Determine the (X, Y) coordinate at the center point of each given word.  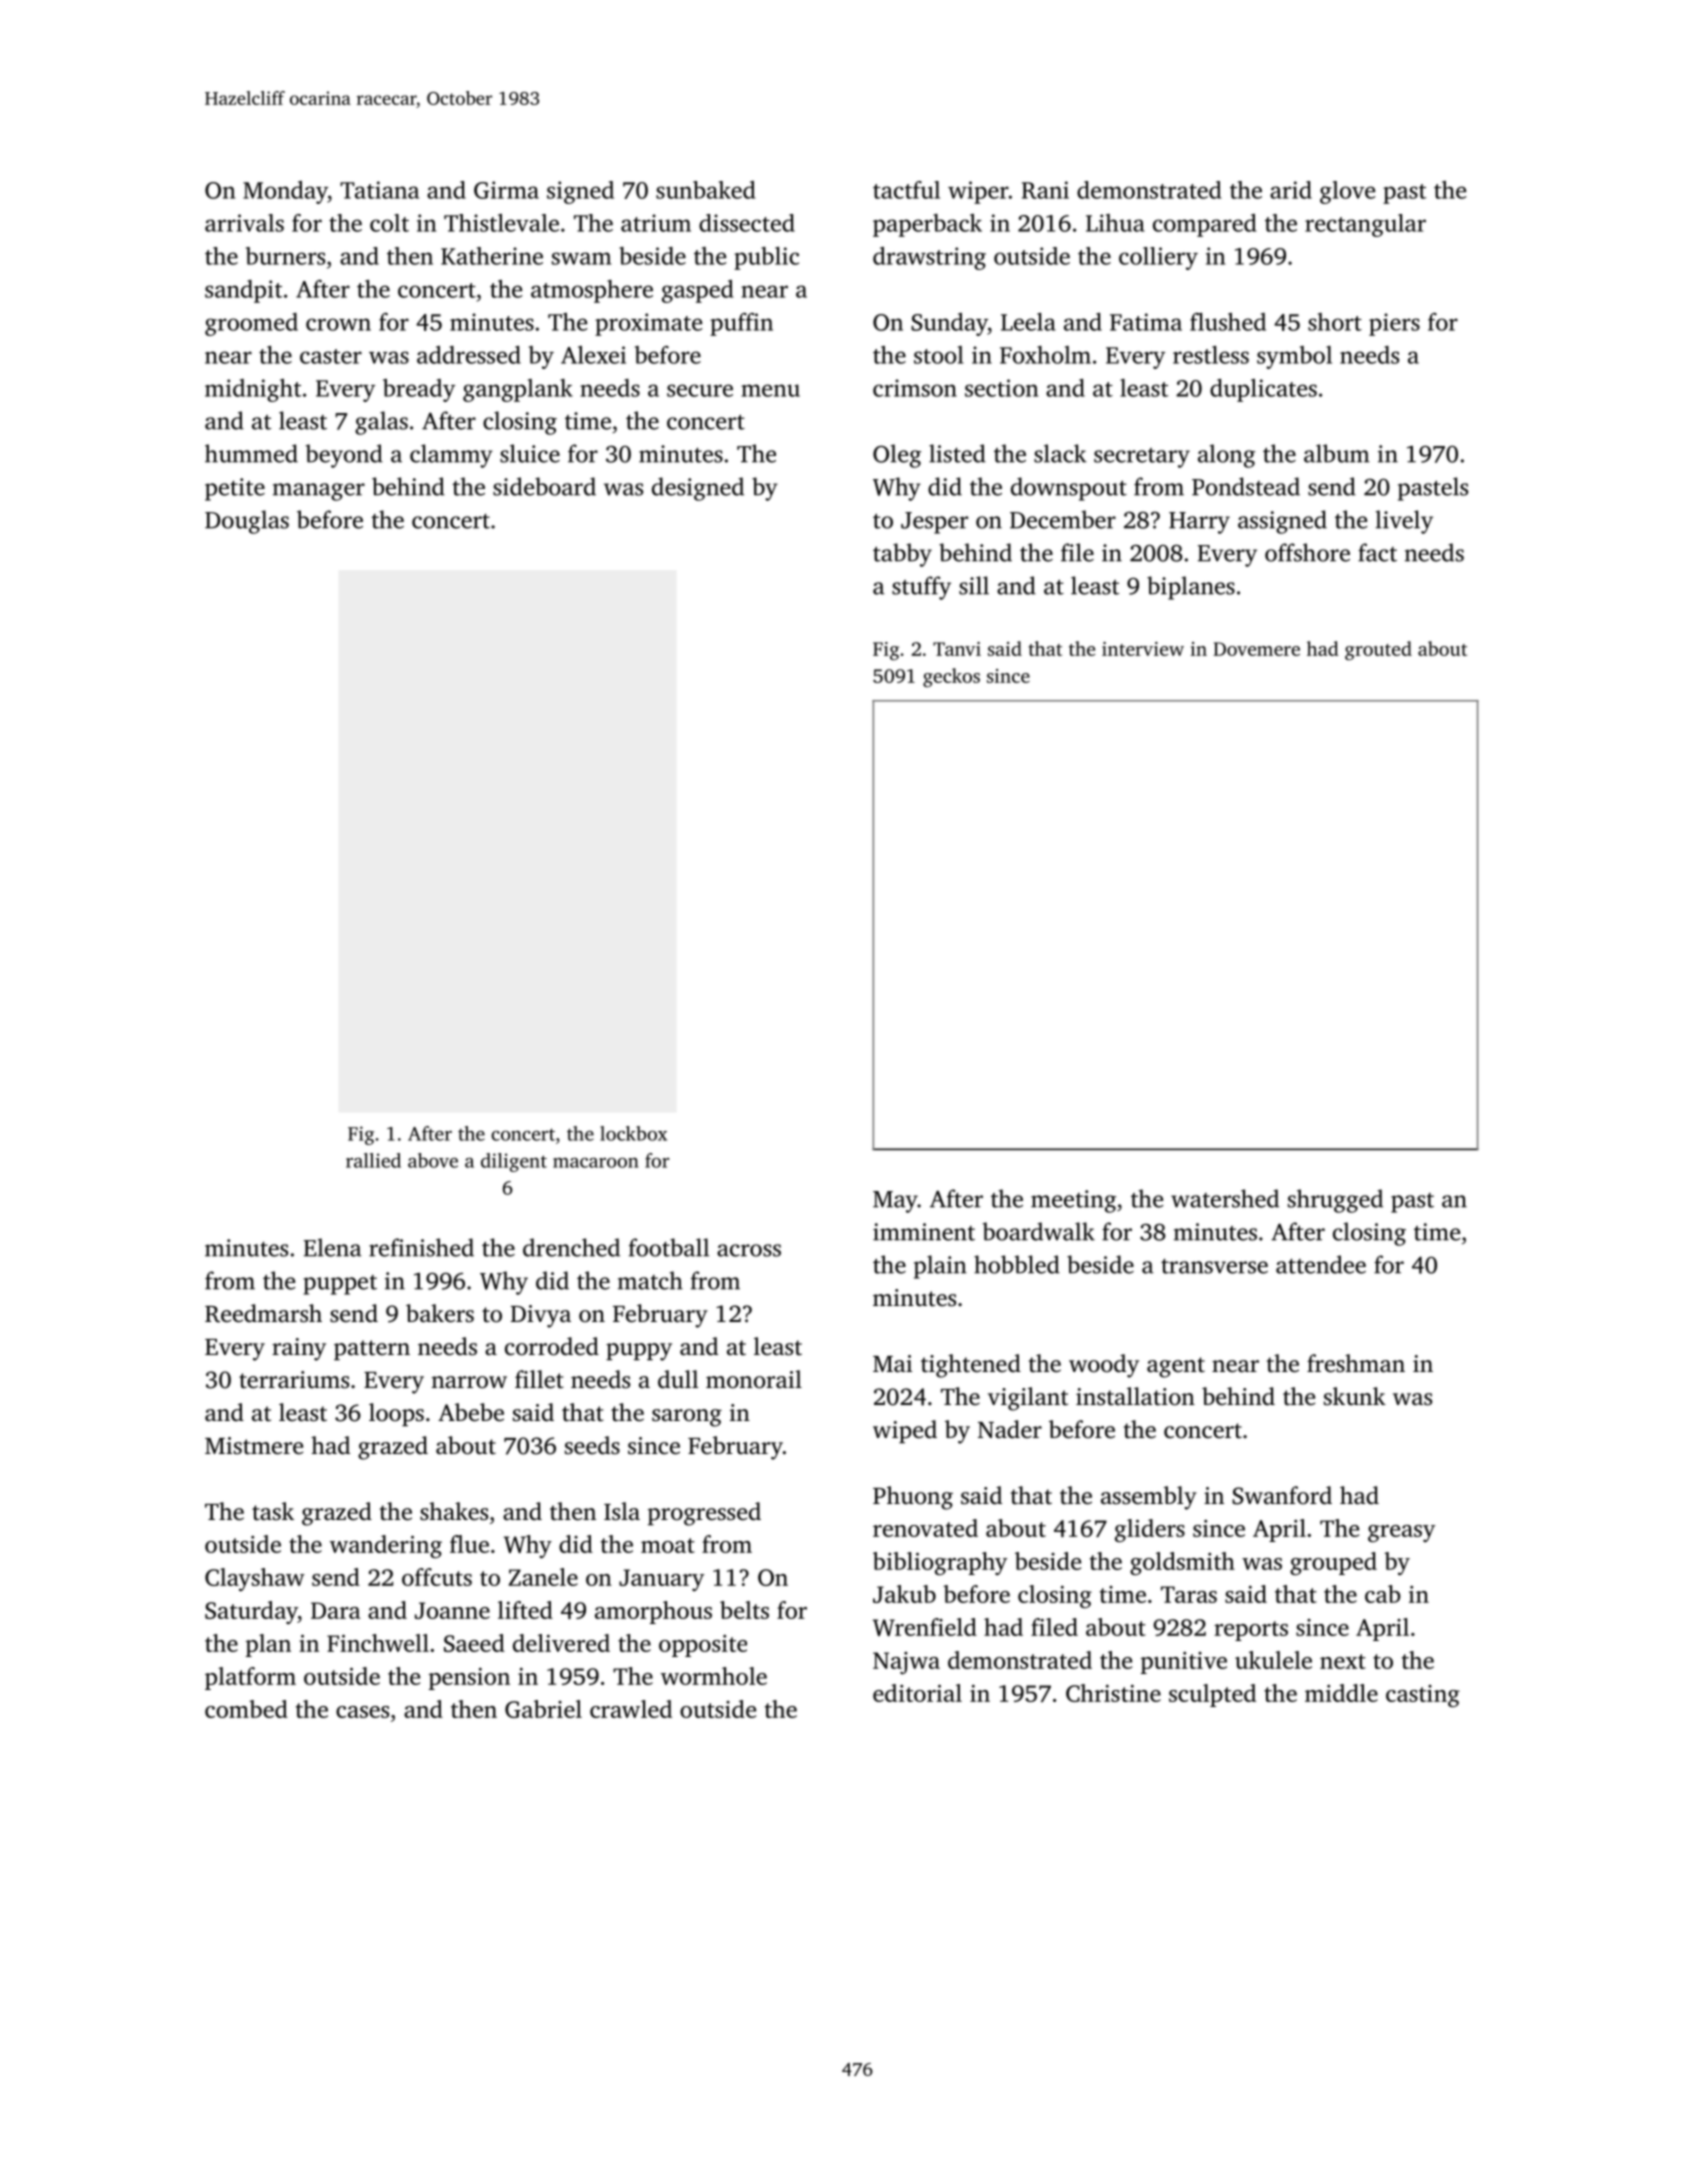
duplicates (1263, 390)
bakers (440, 1313)
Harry (1199, 523)
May (895, 1202)
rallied (373, 1160)
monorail (754, 1379)
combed (246, 1709)
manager (319, 492)
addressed (469, 355)
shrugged (1335, 1201)
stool (939, 355)
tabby (902, 555)
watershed (1225, 1198)
